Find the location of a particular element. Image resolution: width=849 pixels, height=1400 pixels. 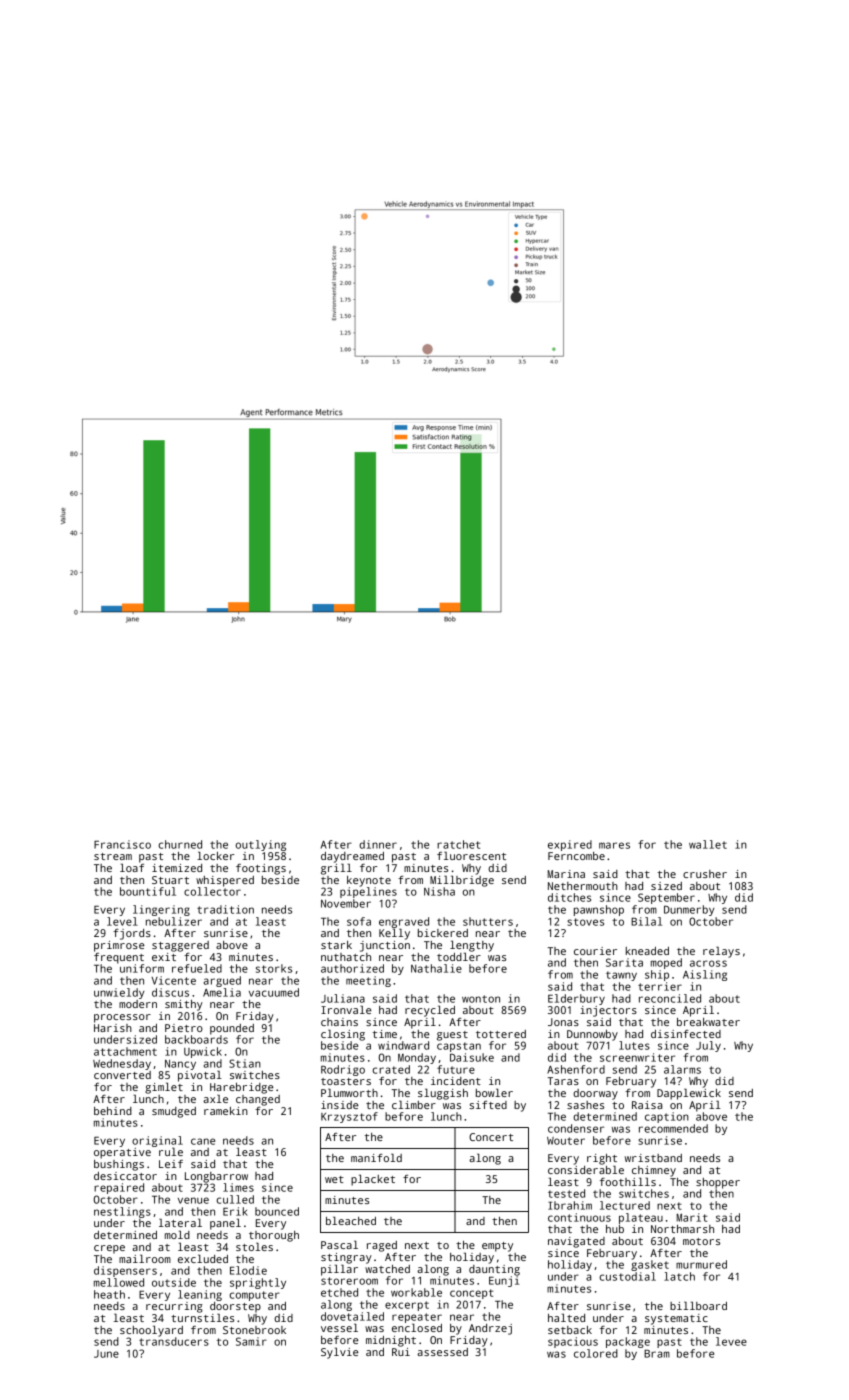

behind is located at coordinates (113, 1111).
